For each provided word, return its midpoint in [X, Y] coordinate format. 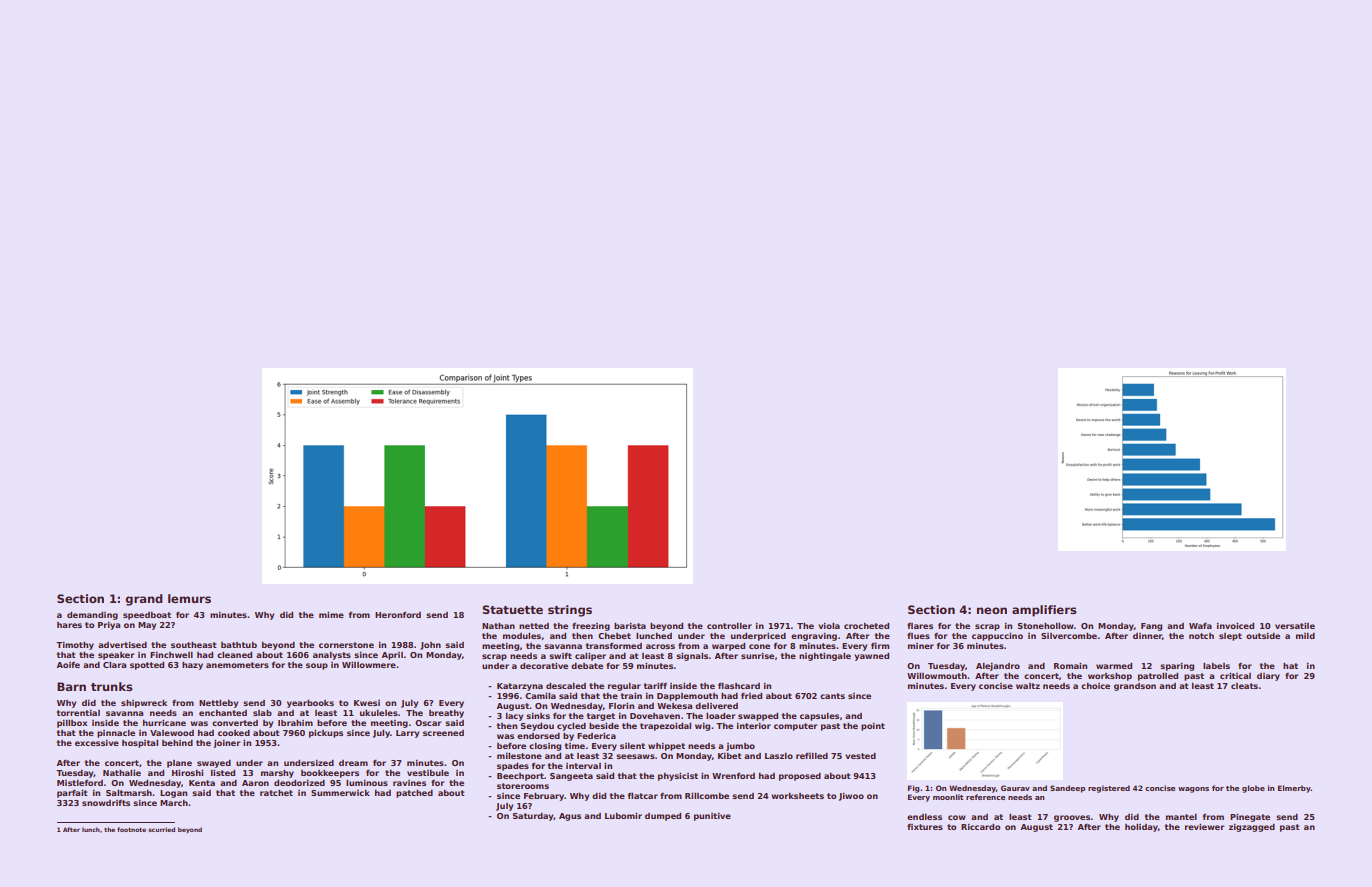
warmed [1114, 666]
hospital [140, 744]
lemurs [189, 598]
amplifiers [1044, 611]
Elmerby [1294, 789]
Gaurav [1015, 788]
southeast [194, 645]
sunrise [757, 656]
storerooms [523, 786]
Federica [596, 736]
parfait [72, 794]
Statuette [513, 609]
